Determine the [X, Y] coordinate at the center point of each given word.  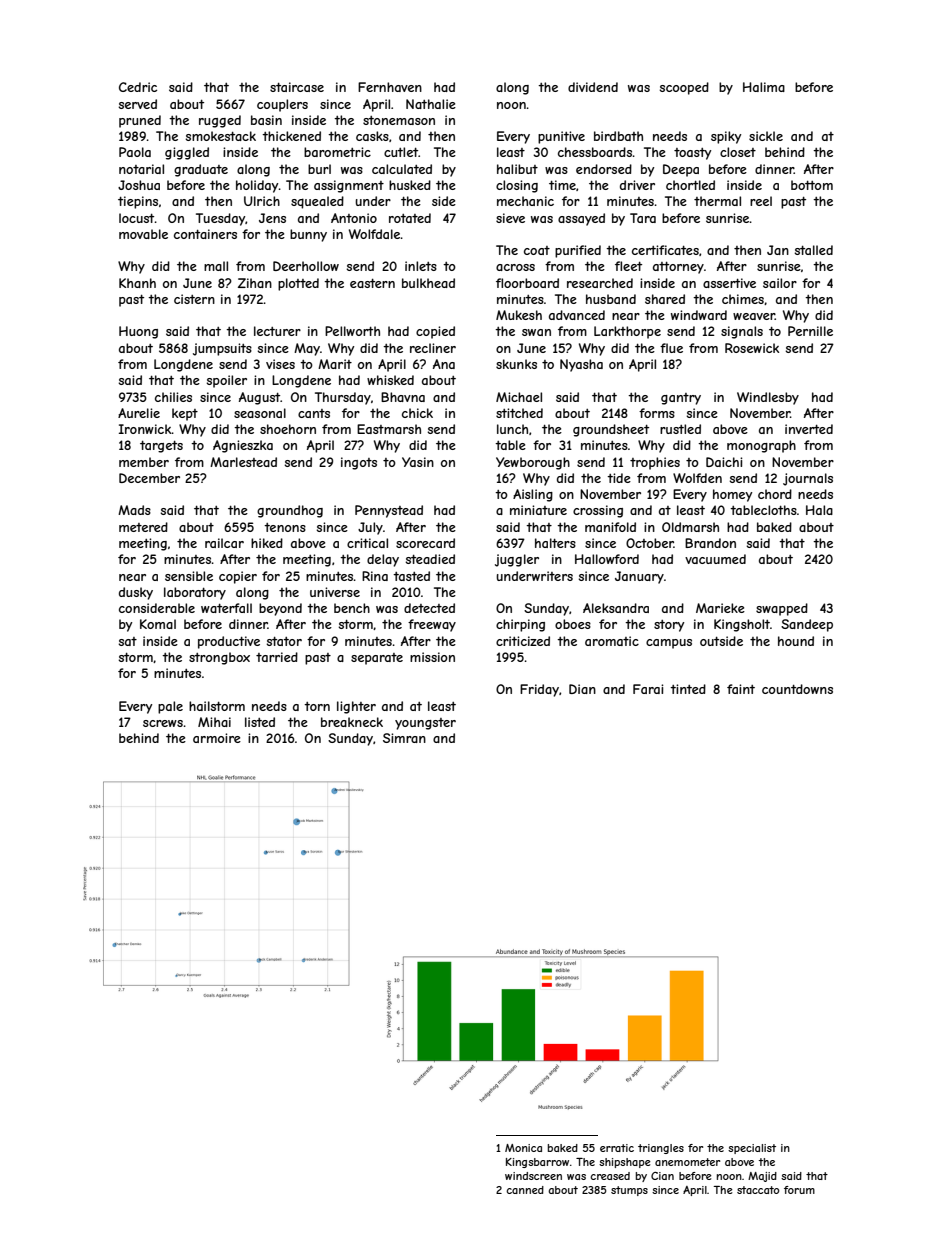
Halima [764, 87]
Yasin [418, 462]
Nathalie [431, 104]
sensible [189, 576]
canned [525, 1190]
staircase [297, 87]
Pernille [810, 331]
